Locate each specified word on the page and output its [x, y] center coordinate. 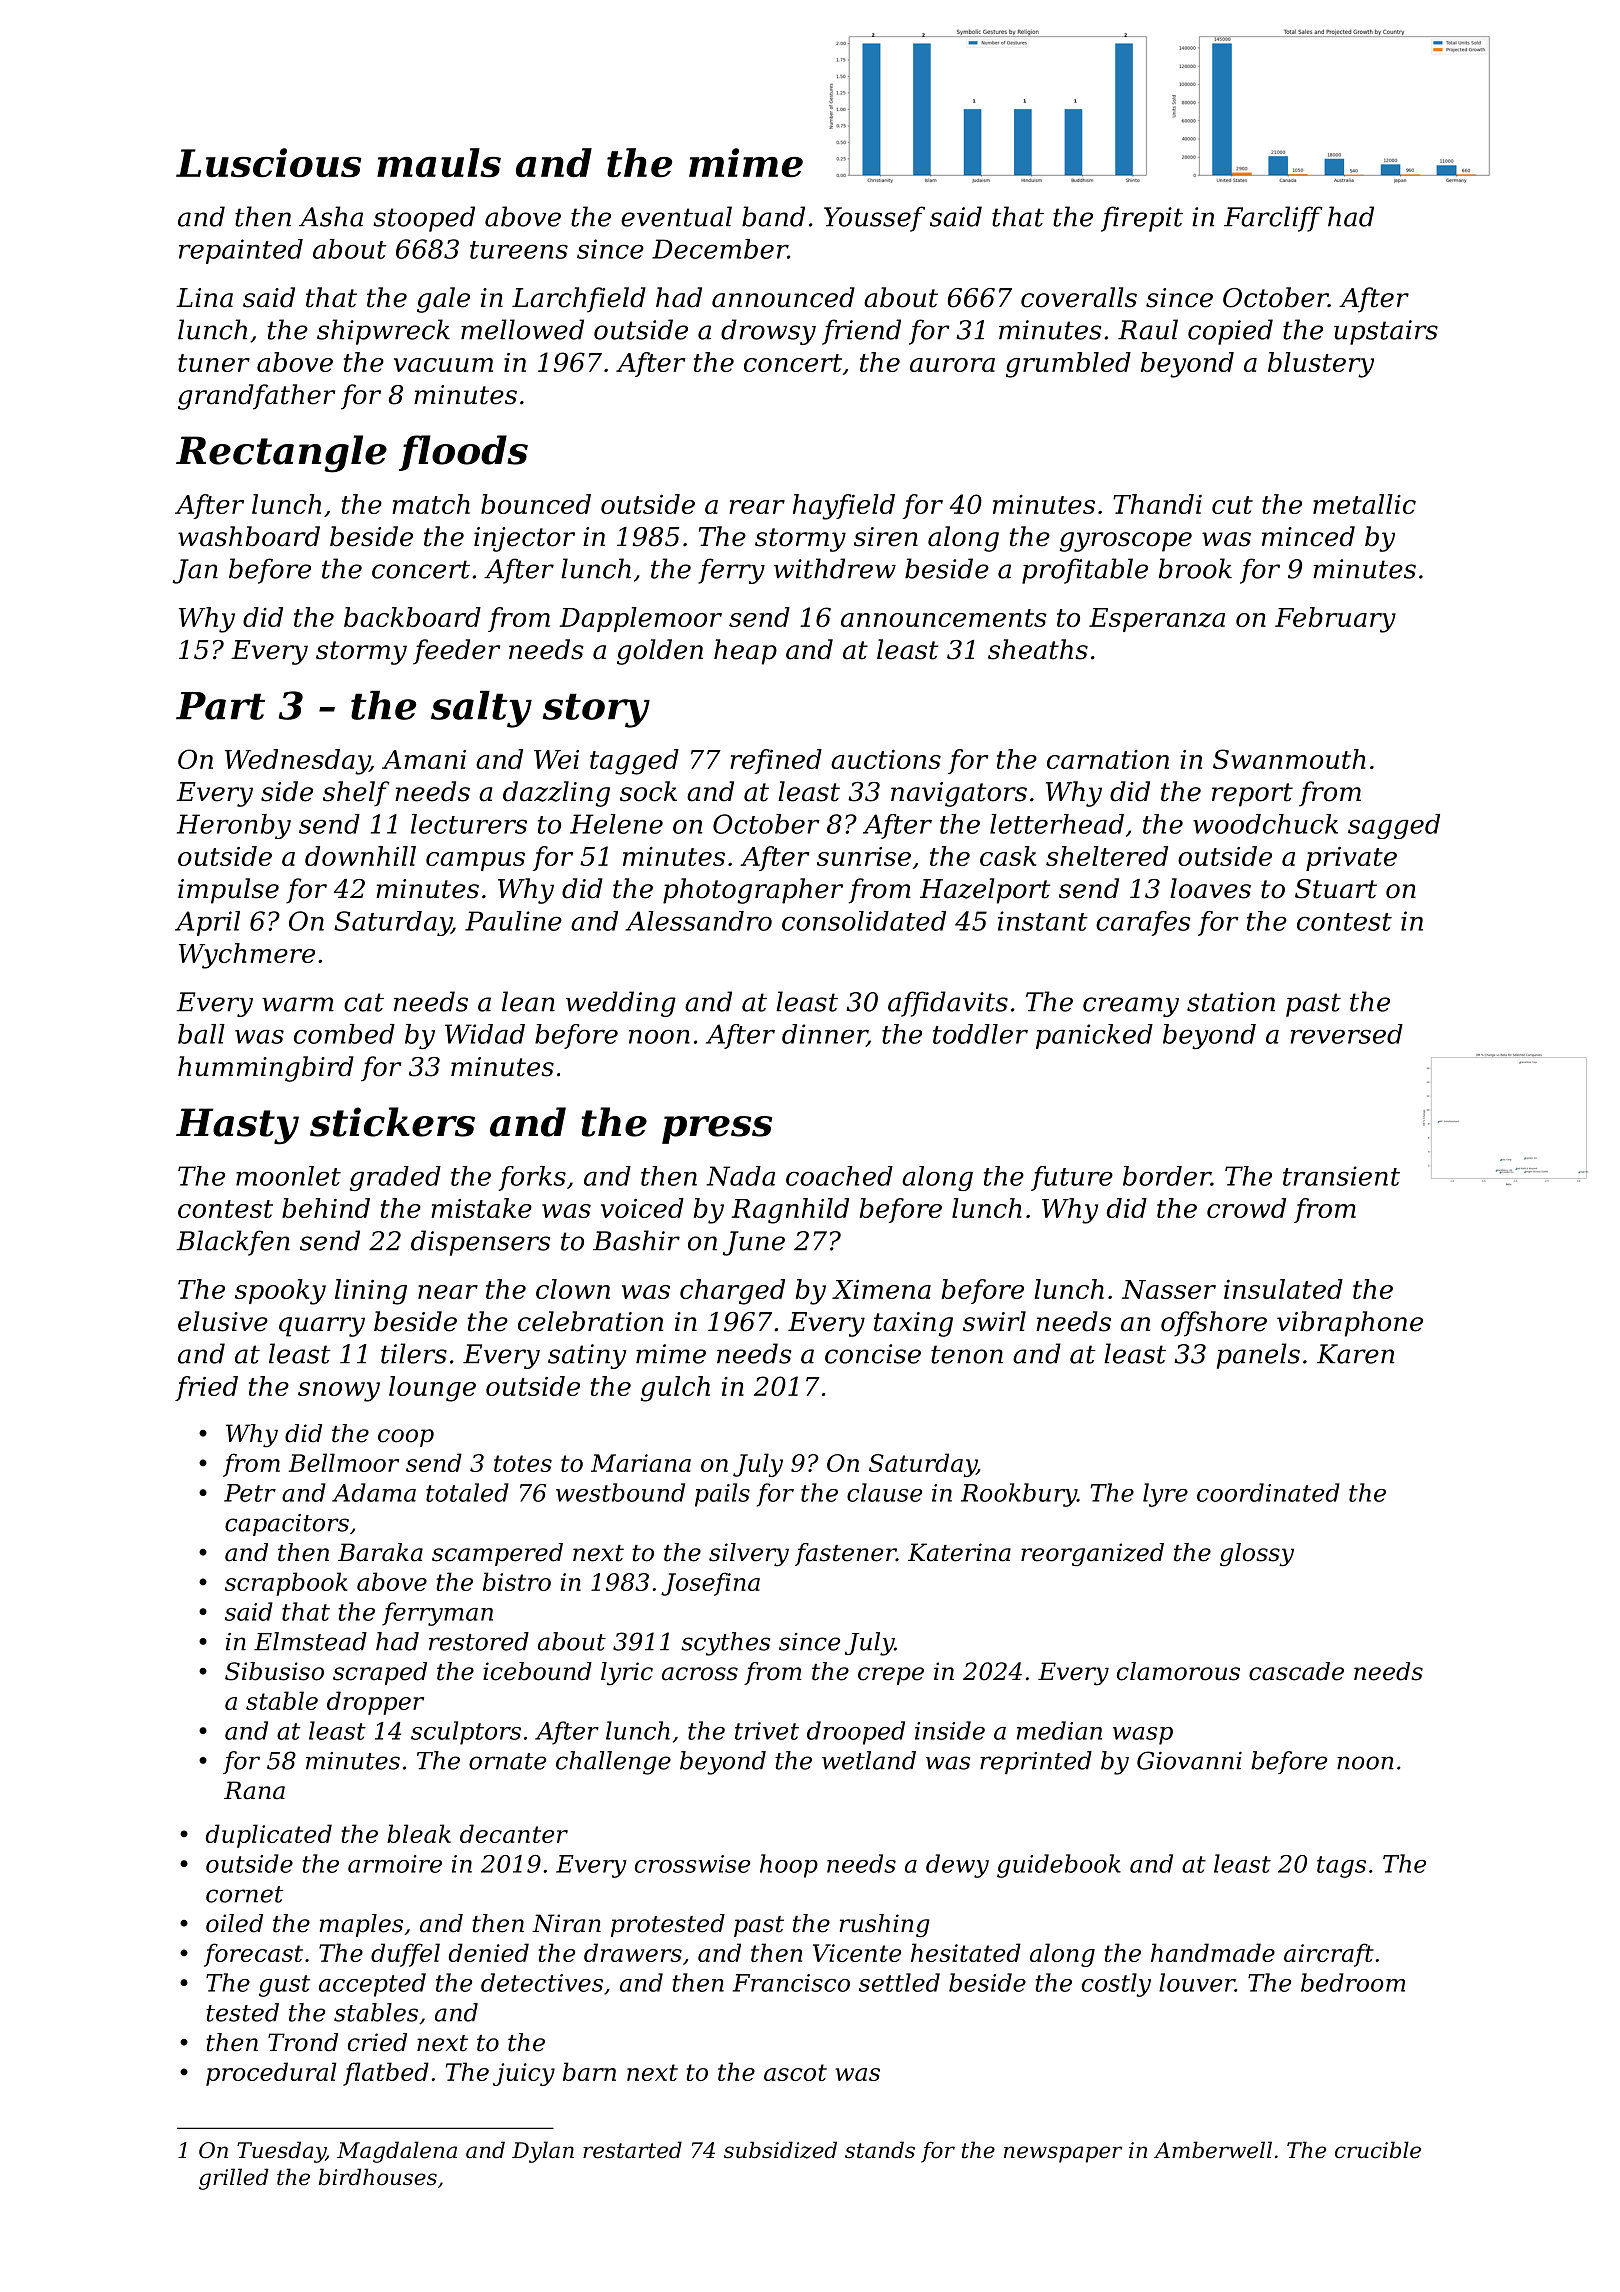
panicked [1094, 1036]
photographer [753, 891]
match [431, 504]
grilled [233, 2179]
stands [880, 2150]
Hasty [237, 1126]
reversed [1347, 1034]
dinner [824, 1035]
